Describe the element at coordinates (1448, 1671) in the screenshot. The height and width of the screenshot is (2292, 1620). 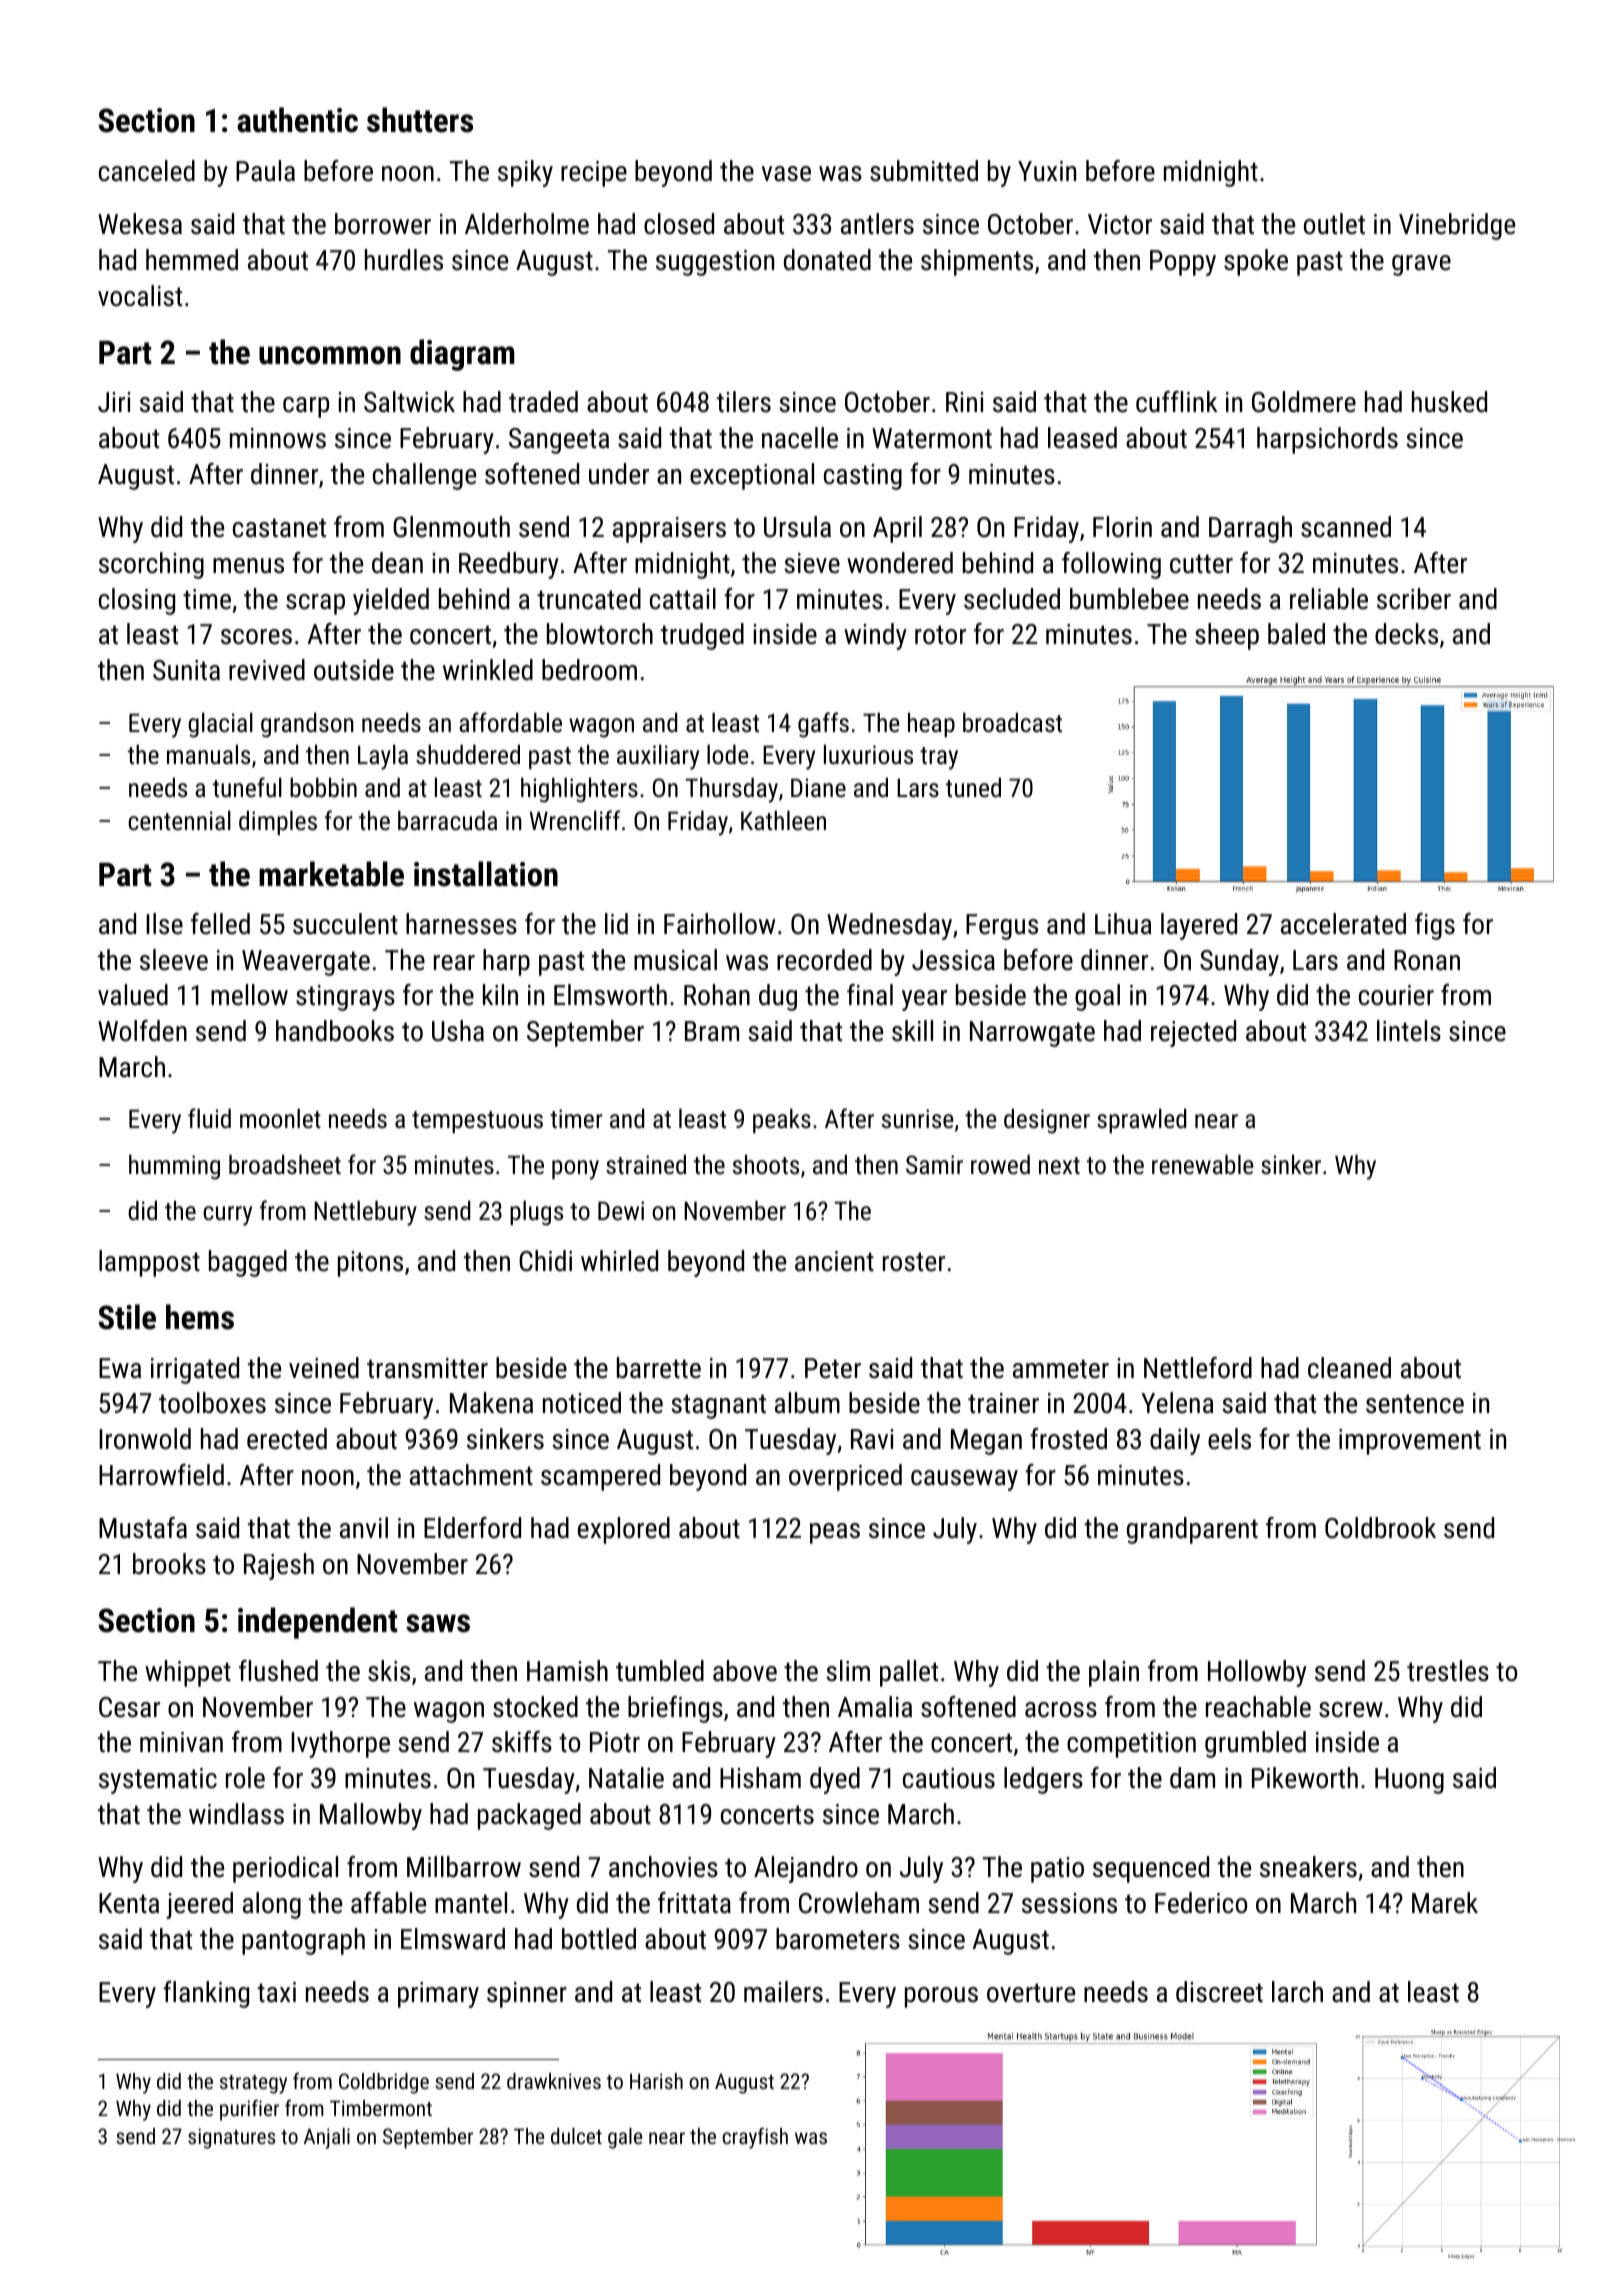
I see `trestles` at that location.
